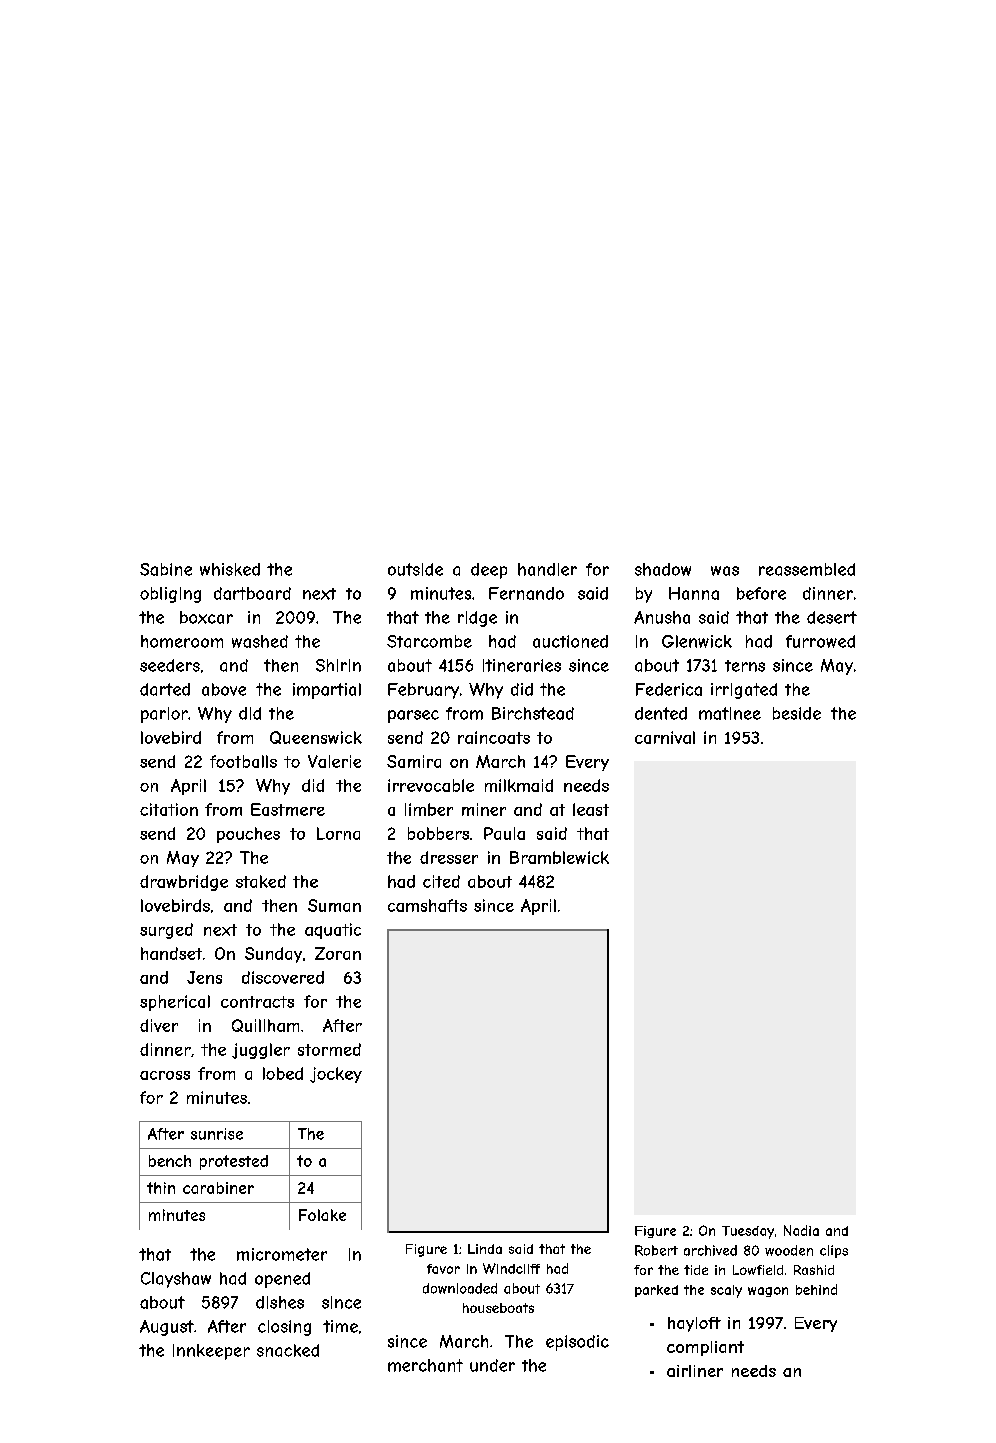  Describe the element at coordinates (745, 666) in the page. I see `terns` at that location.
